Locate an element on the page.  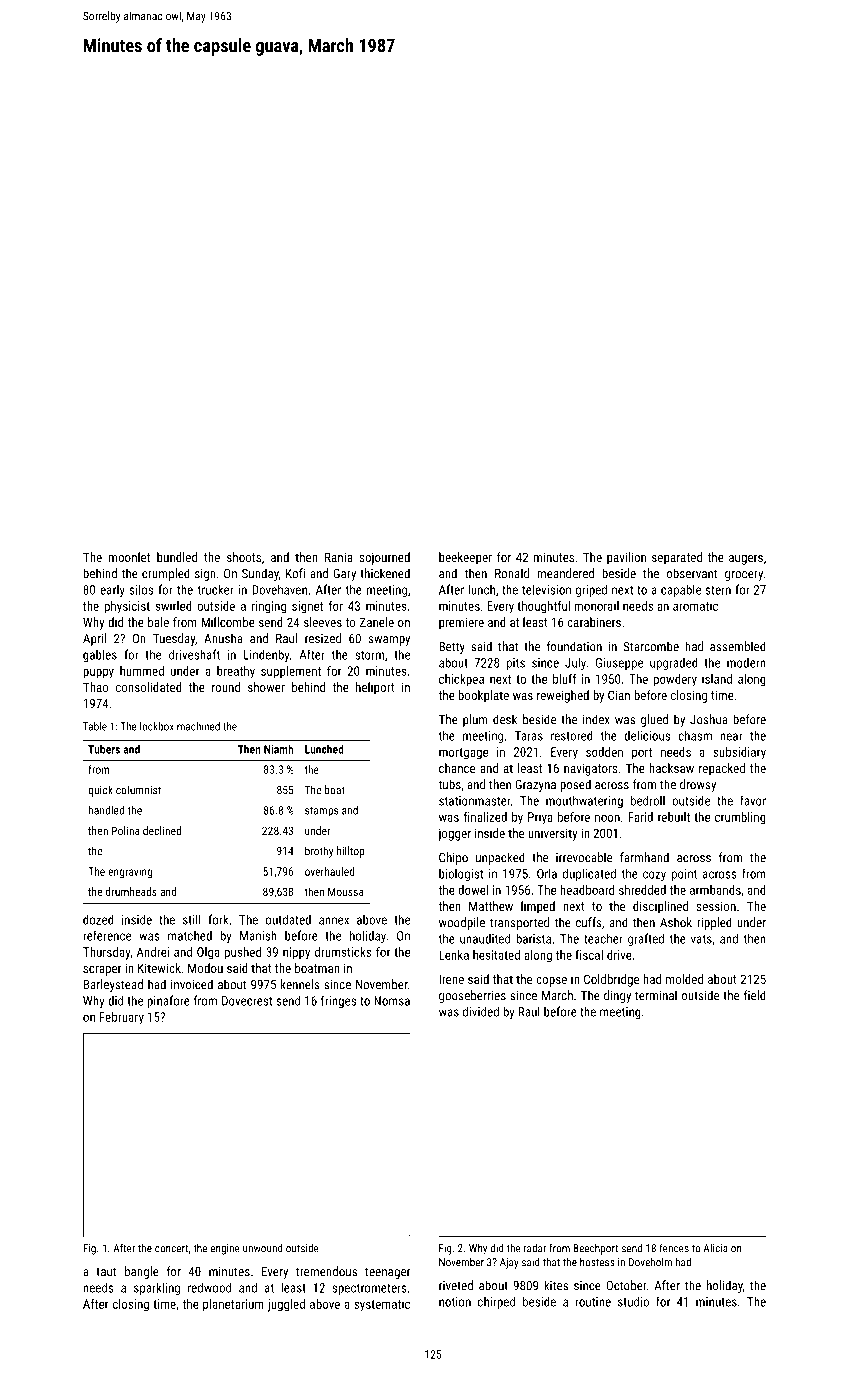
stamps is located at coordinates (321, 812).
